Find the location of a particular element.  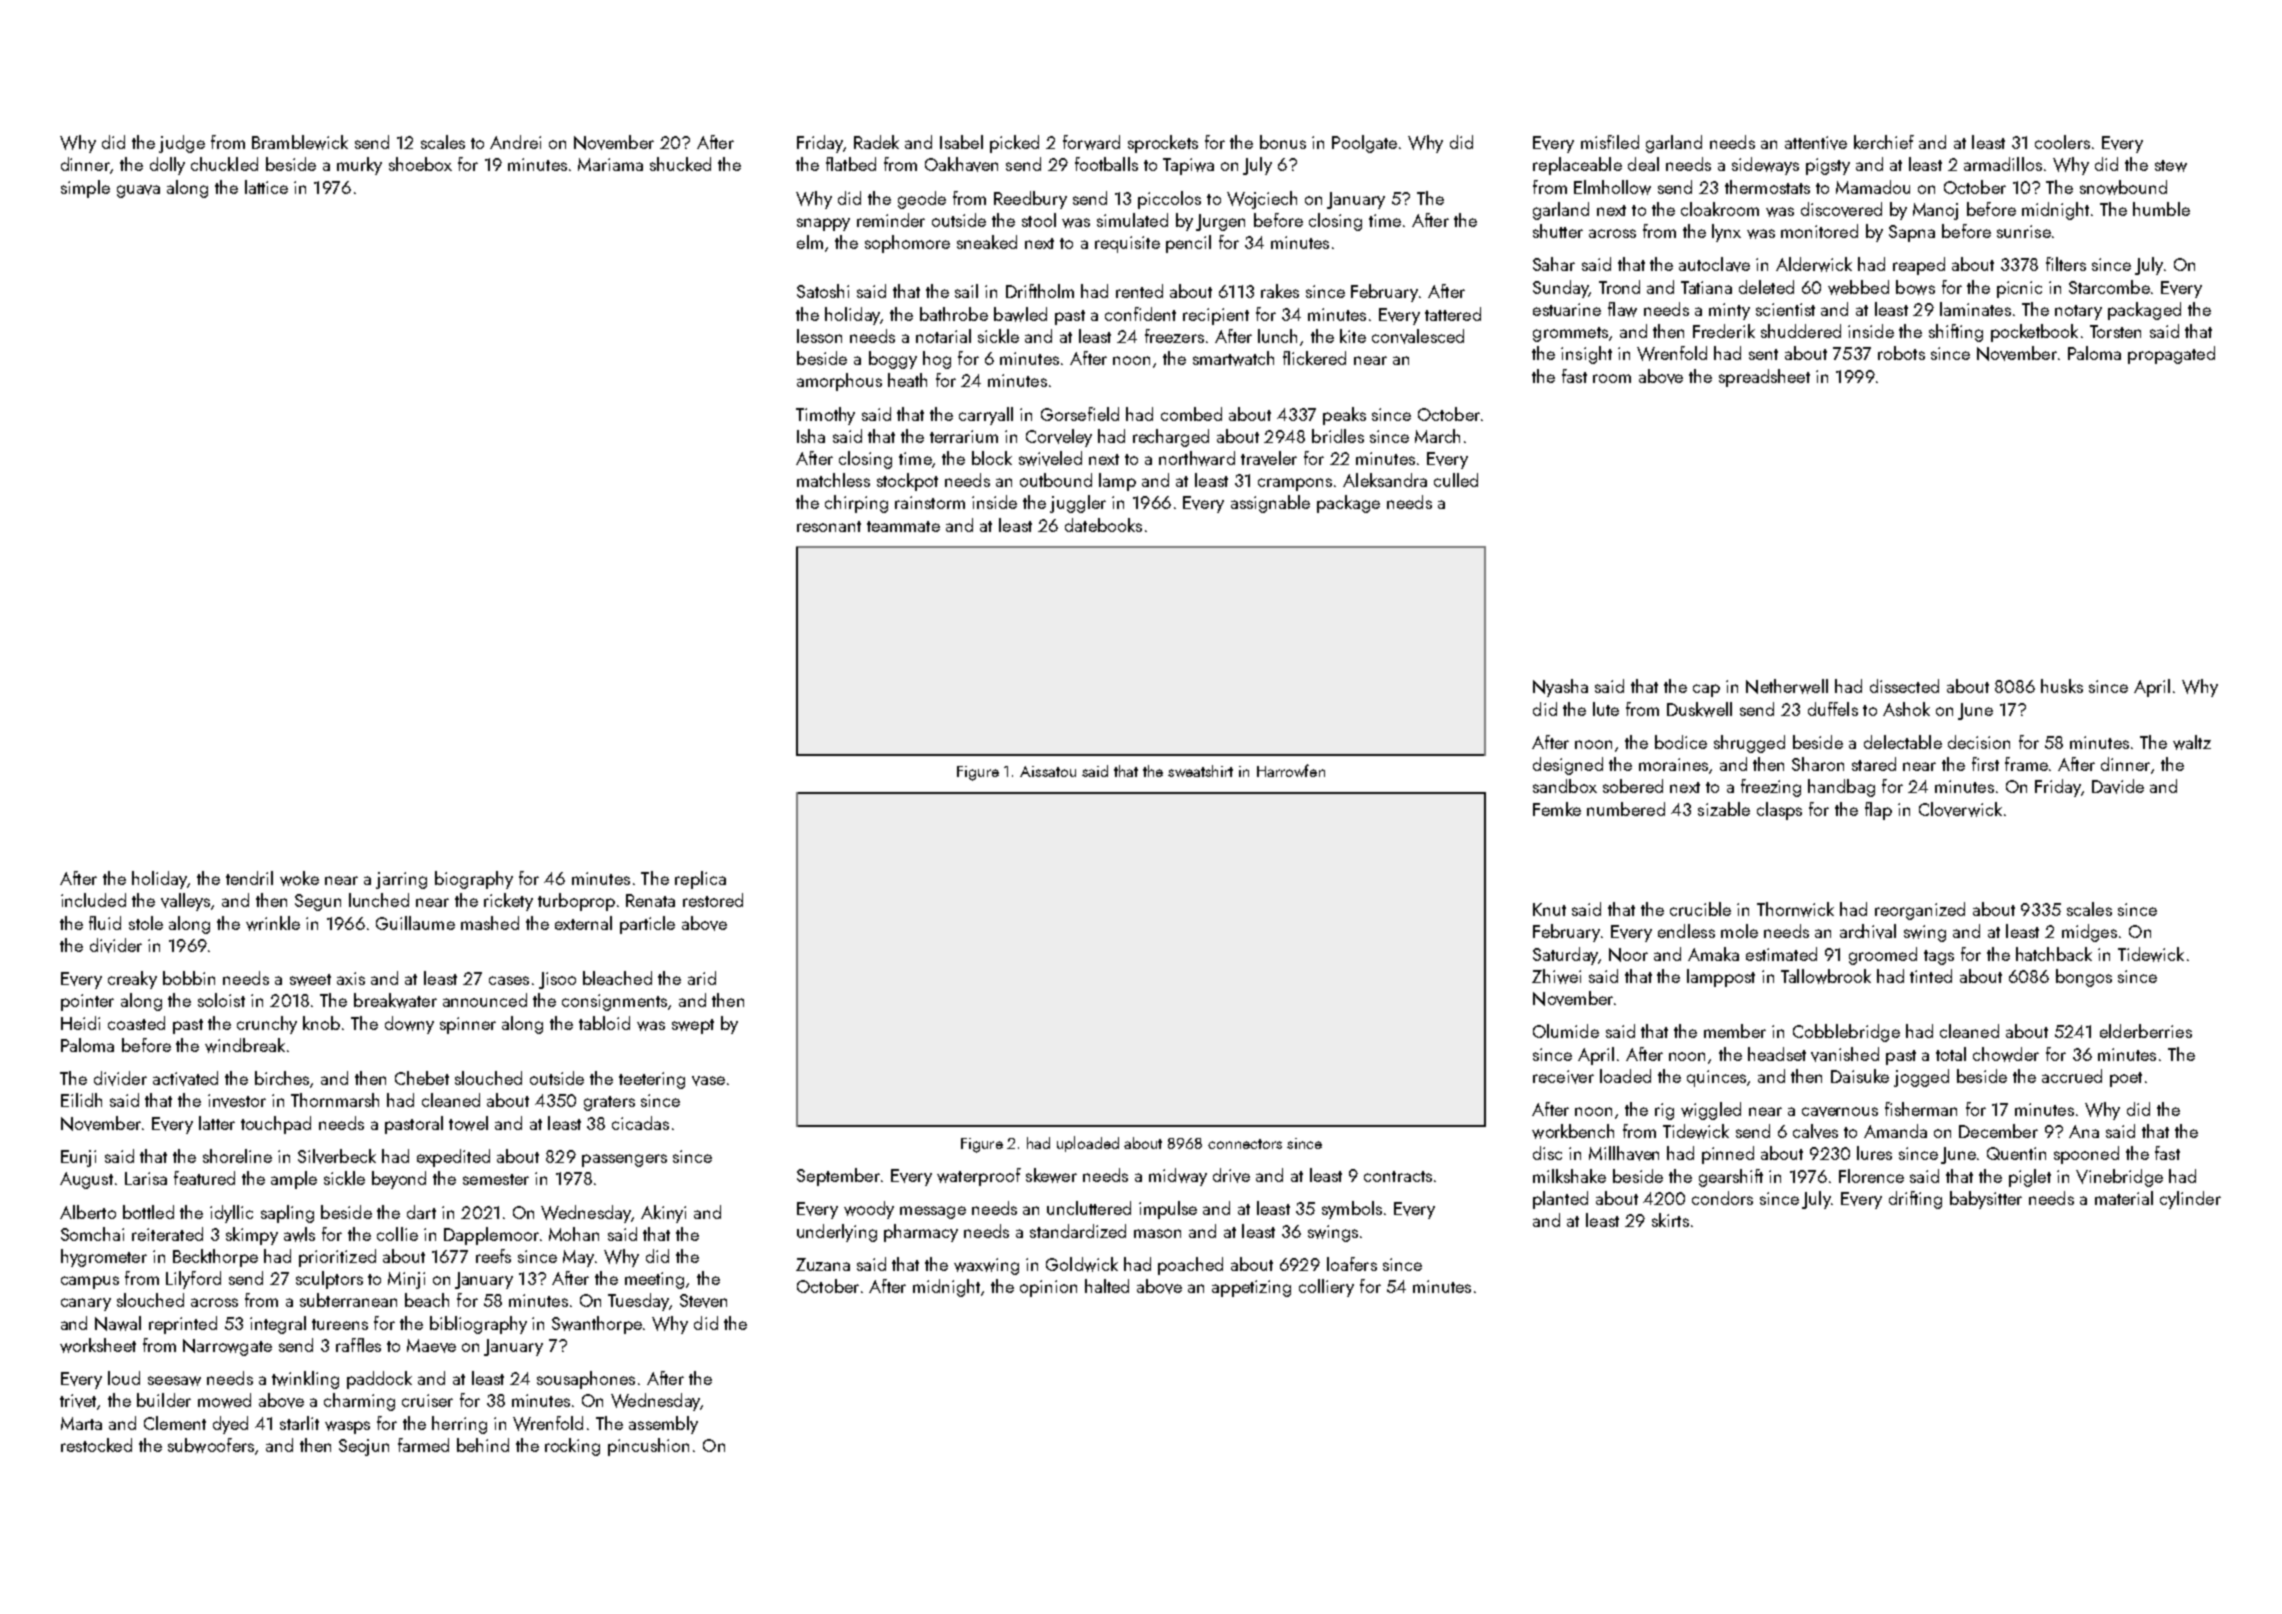

husks is located at coordinates (2062, 686).
